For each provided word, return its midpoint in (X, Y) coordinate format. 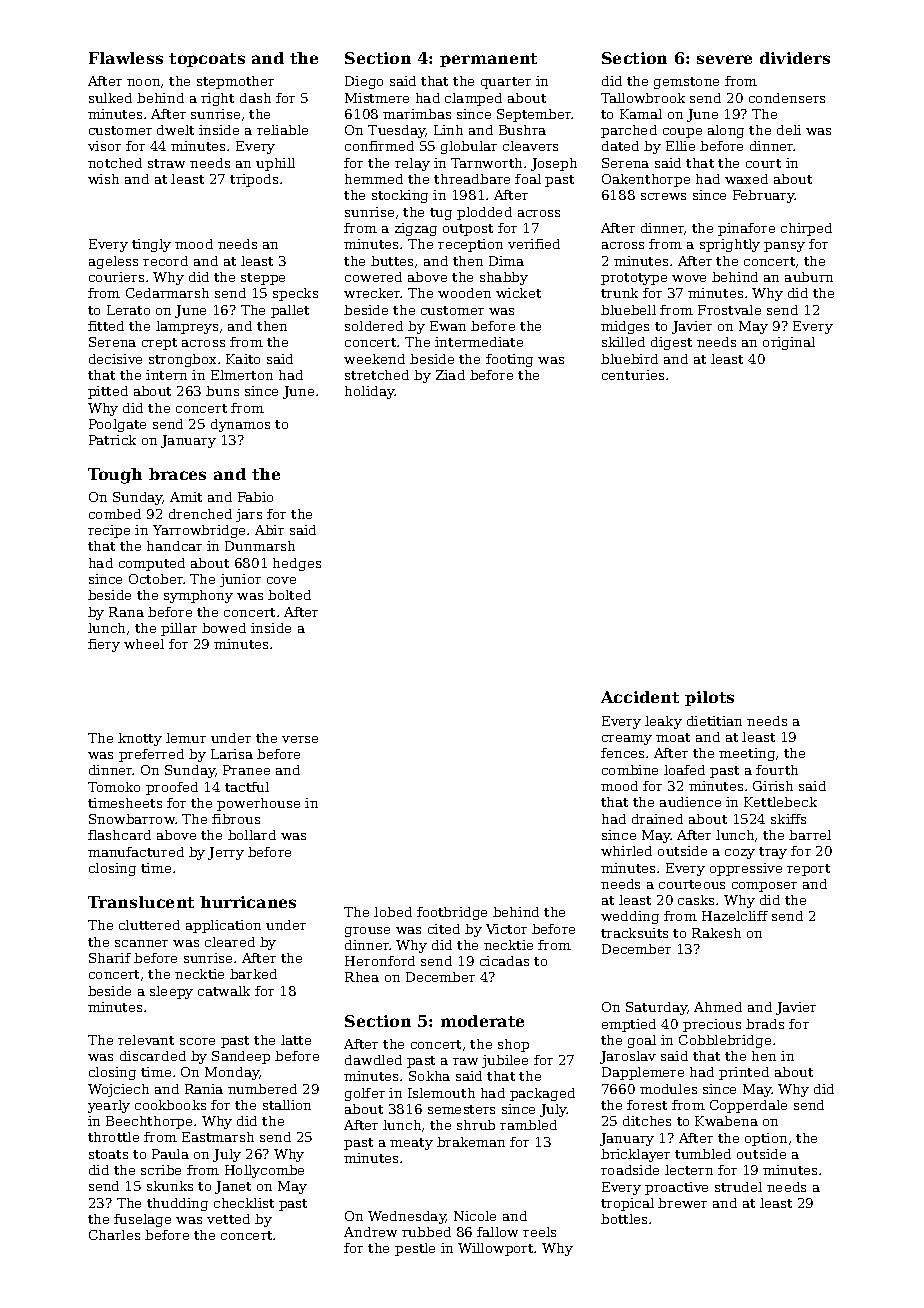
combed (115, 514)
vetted (228, 1219)
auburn (809, 277)
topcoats (207, 60)
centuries (633, 375)
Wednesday (407, 1217)
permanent (488, 60)
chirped (806, 229)
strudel (738, 1187)
